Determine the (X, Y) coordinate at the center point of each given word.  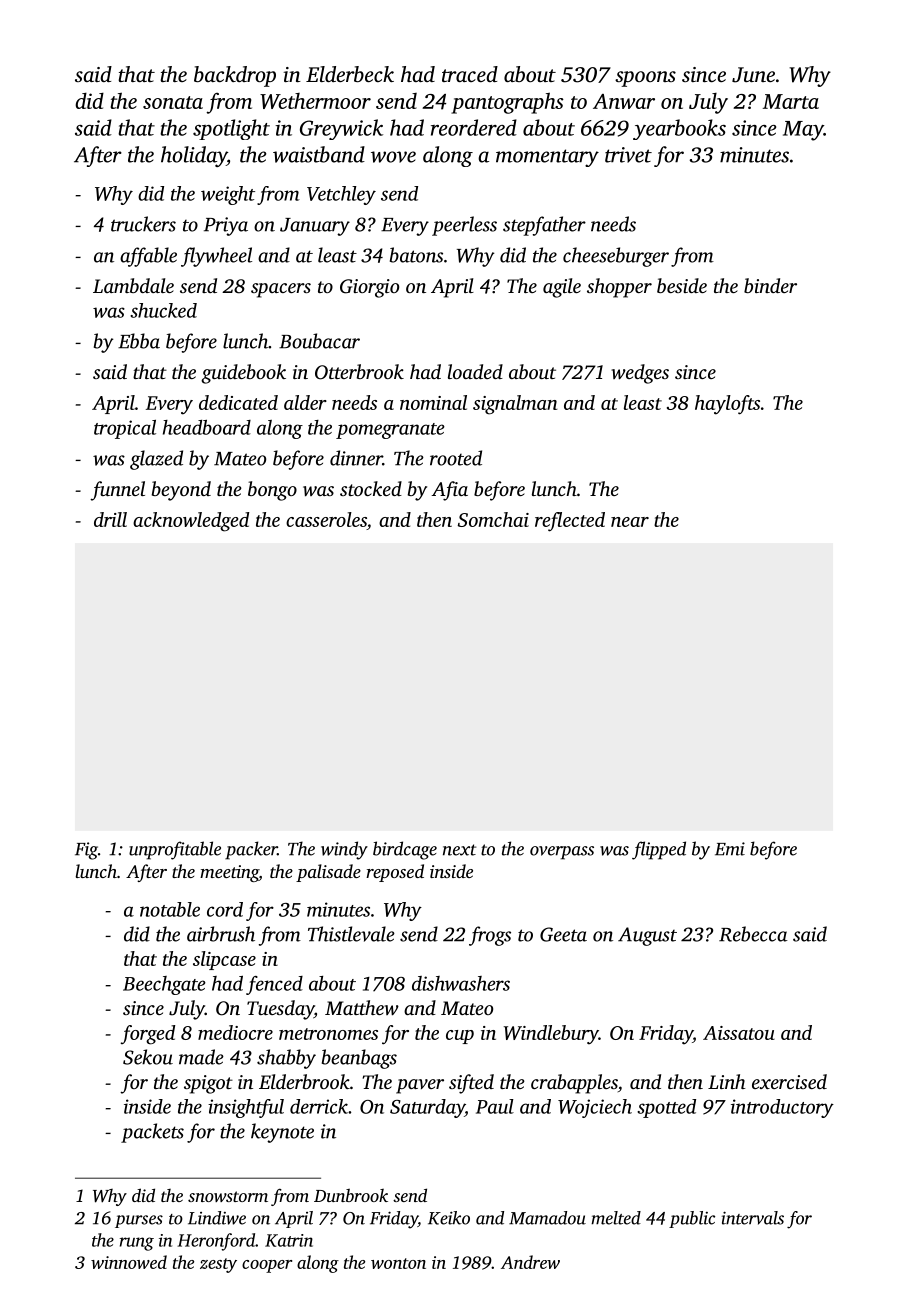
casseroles (326, 521)
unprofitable (175, 850)
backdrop (235, 76)
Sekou (148, 1057)
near (630, 522)
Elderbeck (350, 74)
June (753, 75)
